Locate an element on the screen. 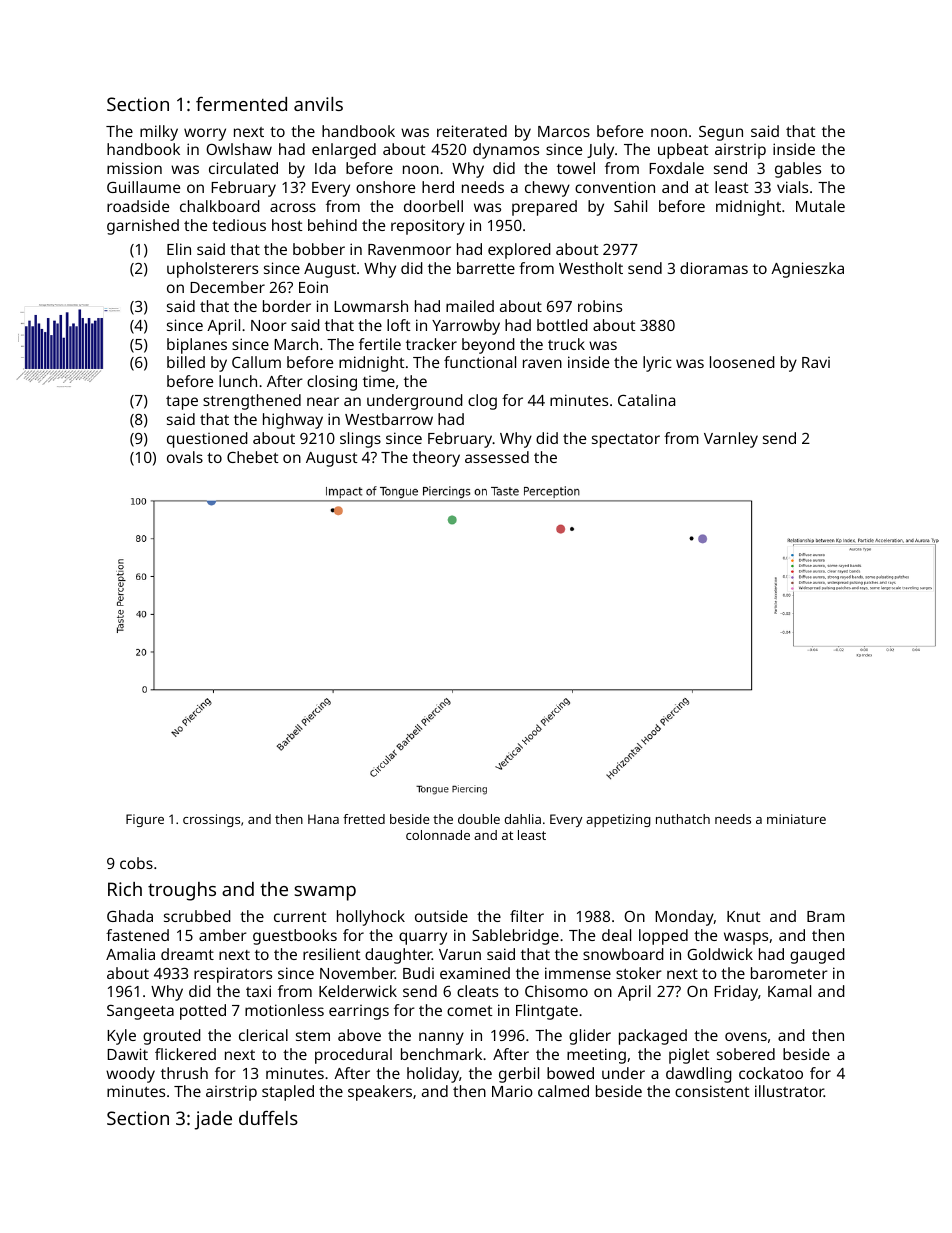 This screenshot has height=1233, width=952. anvils is located at coordinates (318, 104).
